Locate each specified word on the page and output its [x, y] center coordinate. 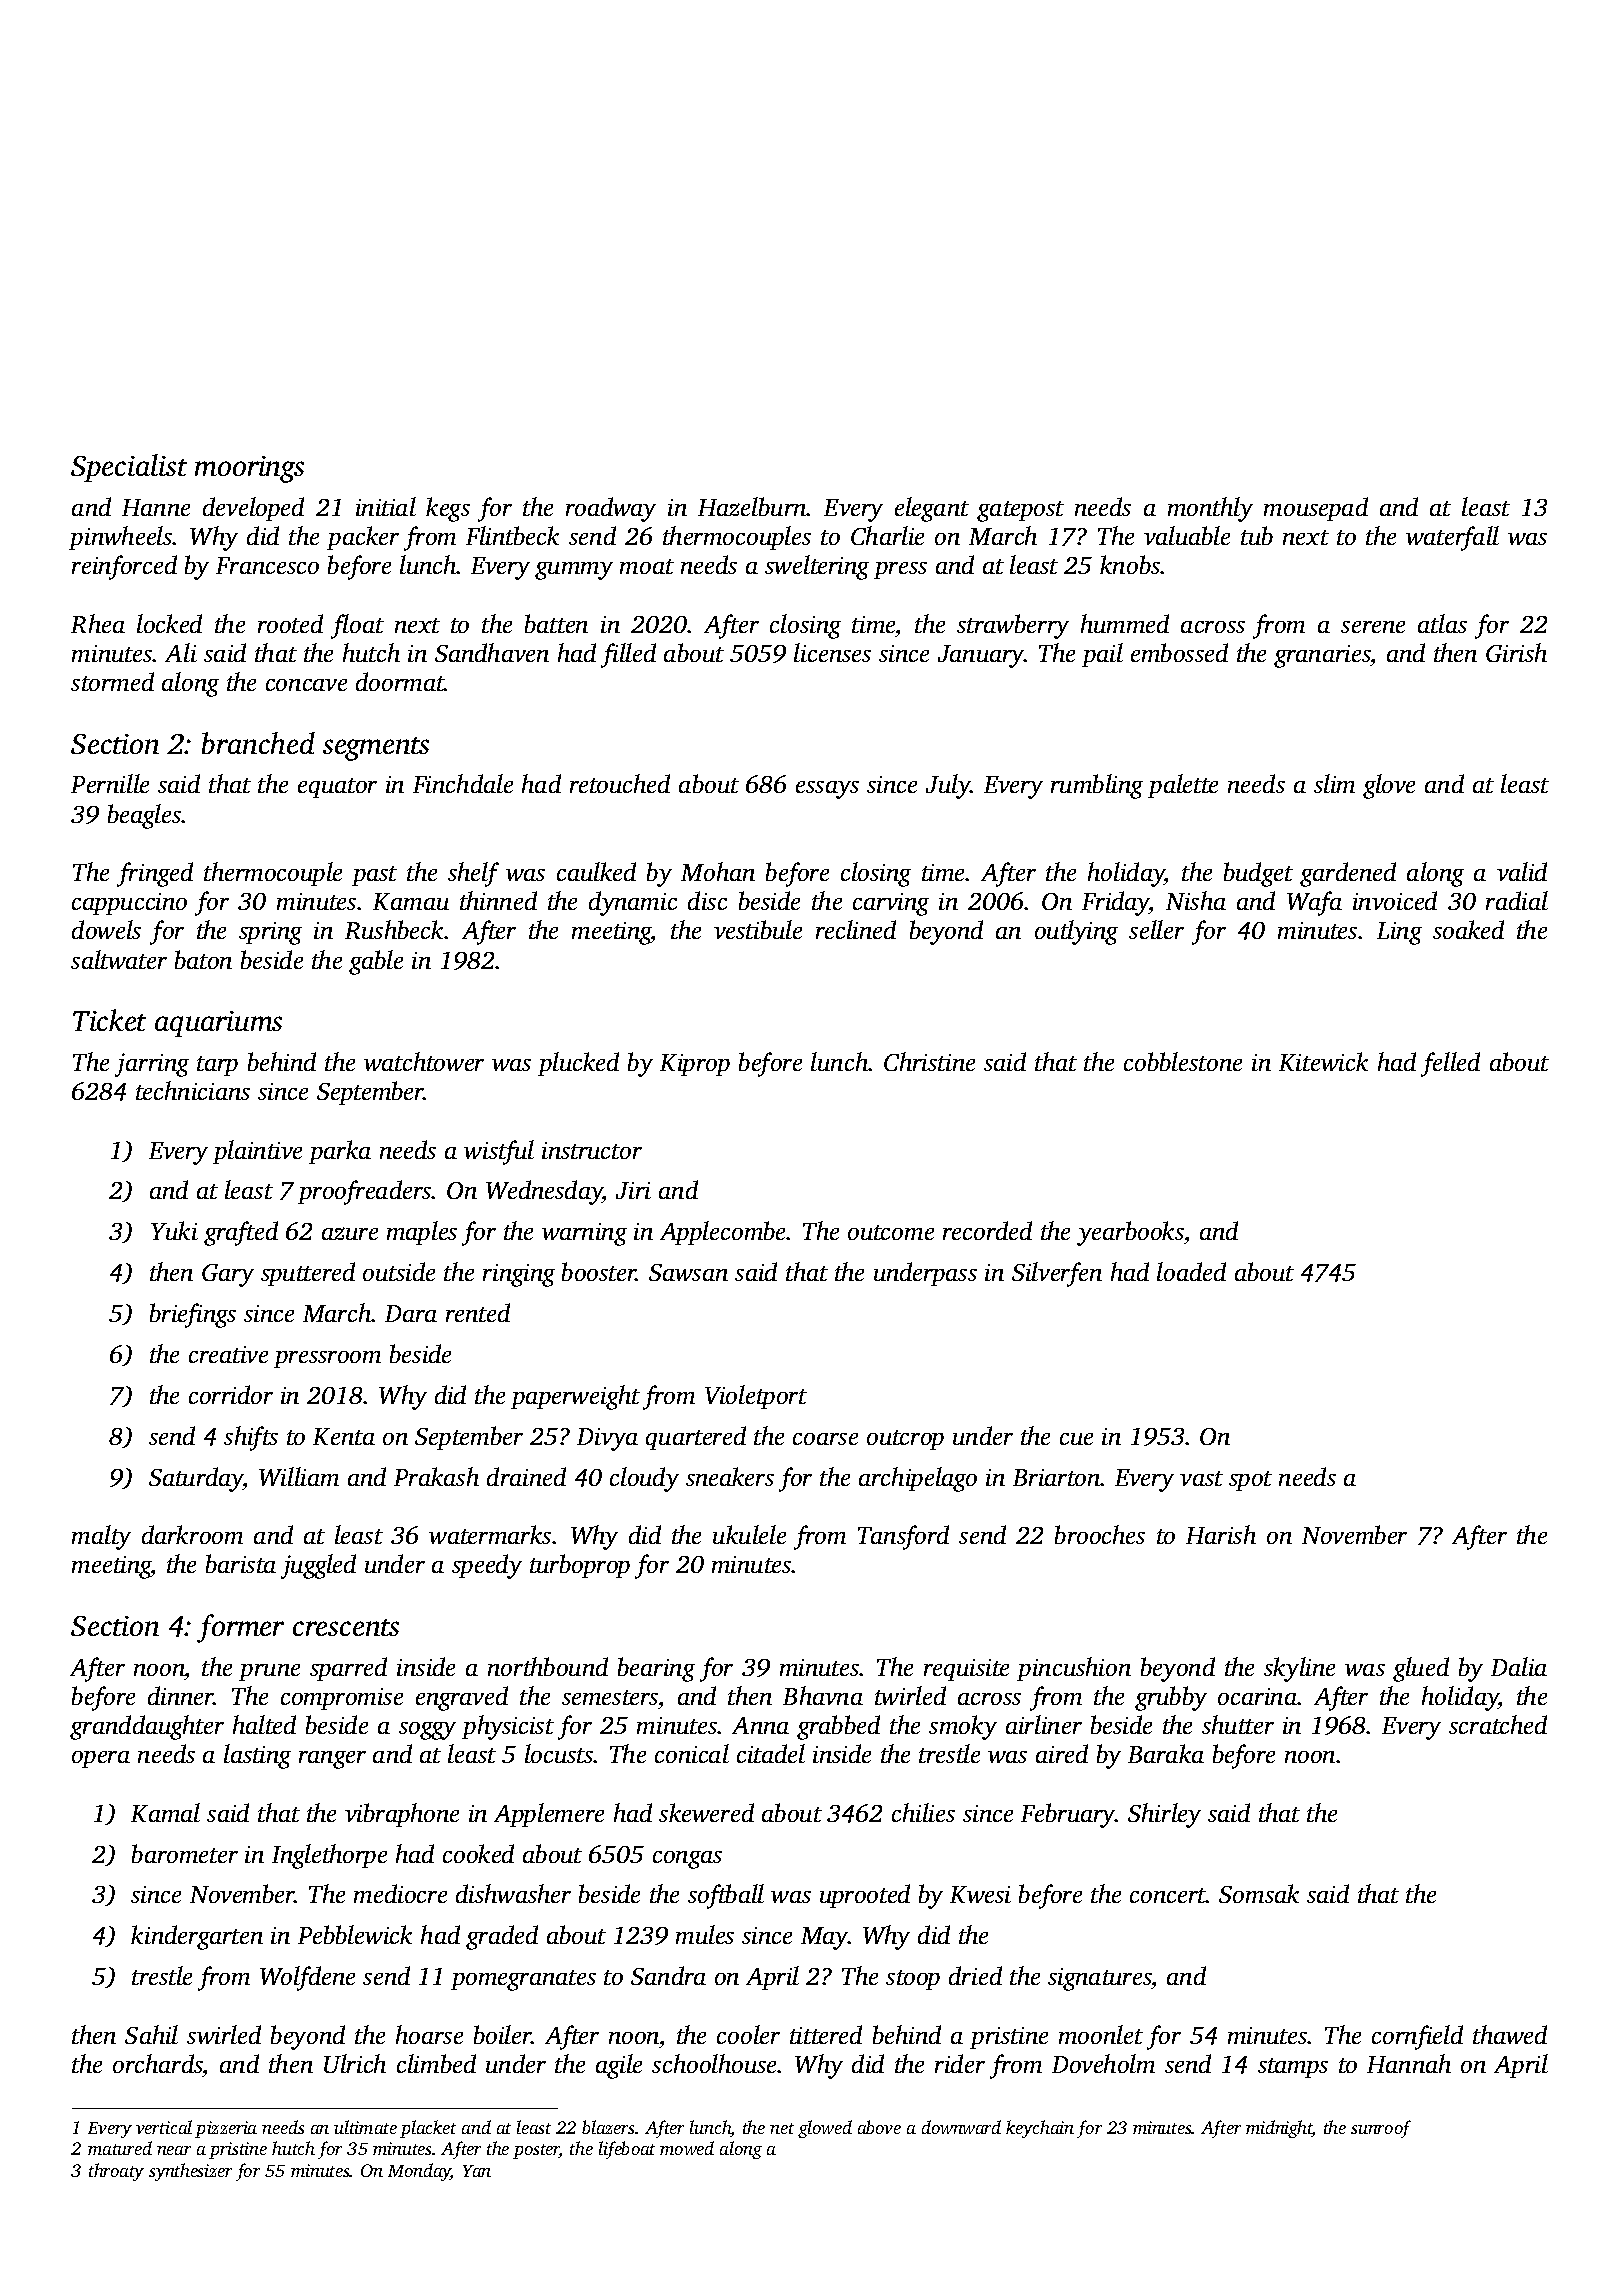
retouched [620, 783]
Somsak [1259, 1893]
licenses [832, 652]
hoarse [429, 2034]
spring [270, 933]
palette [1183, 786]
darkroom [192, 1534]
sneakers [730, 1476]
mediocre [400, 1893]
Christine [929, 1061]
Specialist [129, 468]
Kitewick [1323, 1061]
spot [1250, 1481]
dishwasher [513, 1893]
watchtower [424, 1061]
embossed [1179, 652]
